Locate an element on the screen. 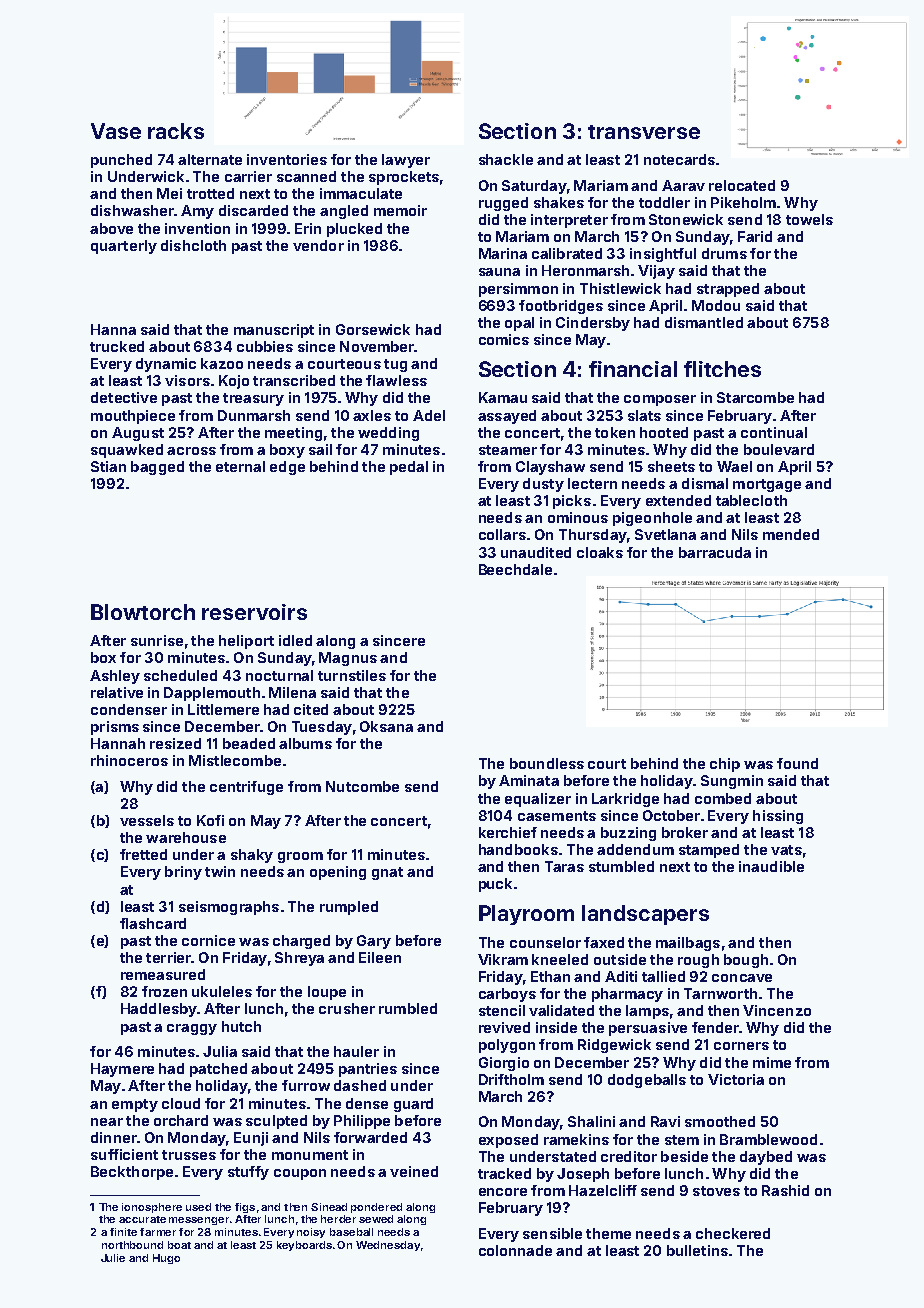 This screenshot has height=1308, width=924. reservoirs is located at coordinates (254, 612).
